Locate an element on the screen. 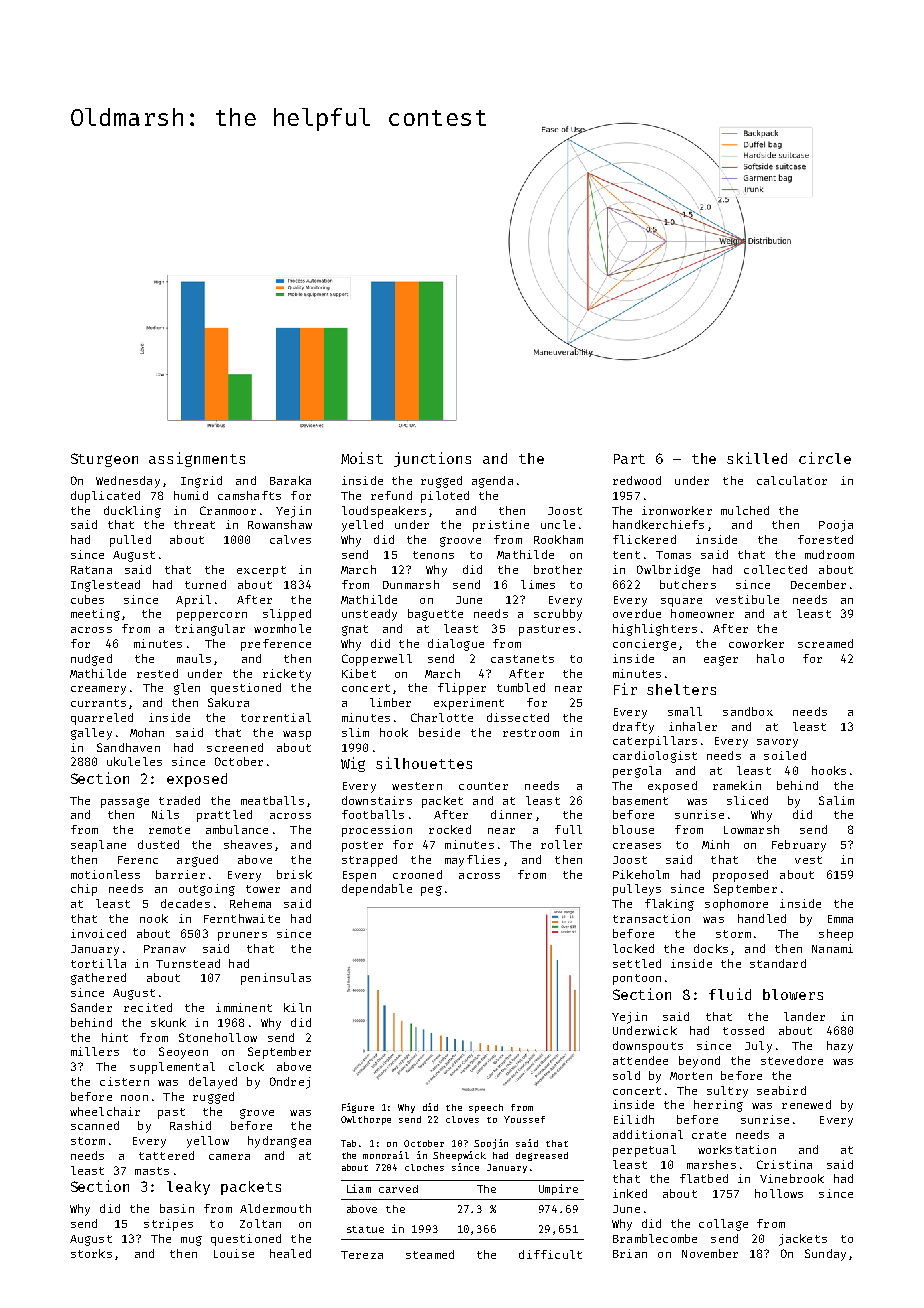  shelters is located at coordinates (681, 689).
